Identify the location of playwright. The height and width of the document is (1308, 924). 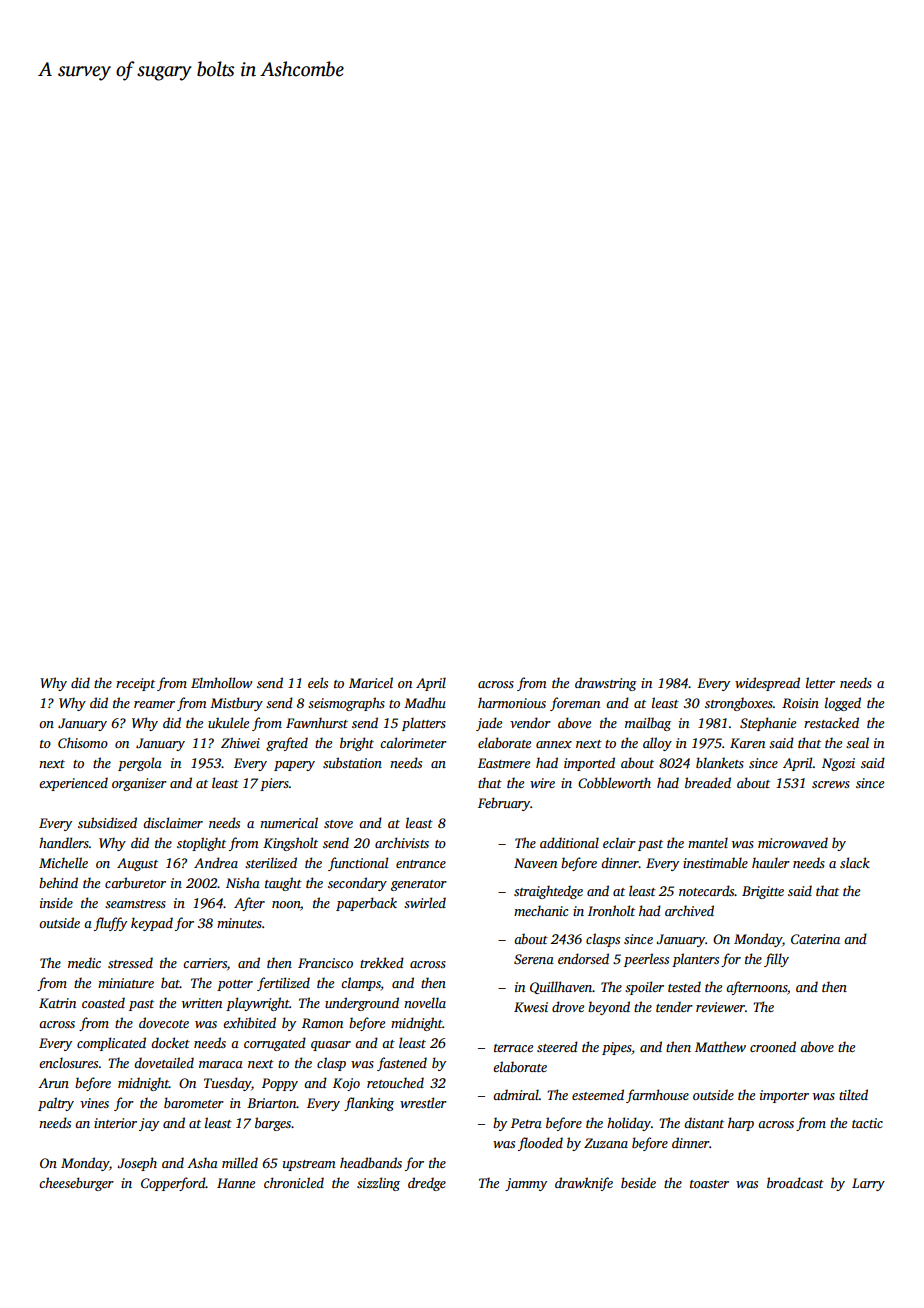
(258, 1004).
